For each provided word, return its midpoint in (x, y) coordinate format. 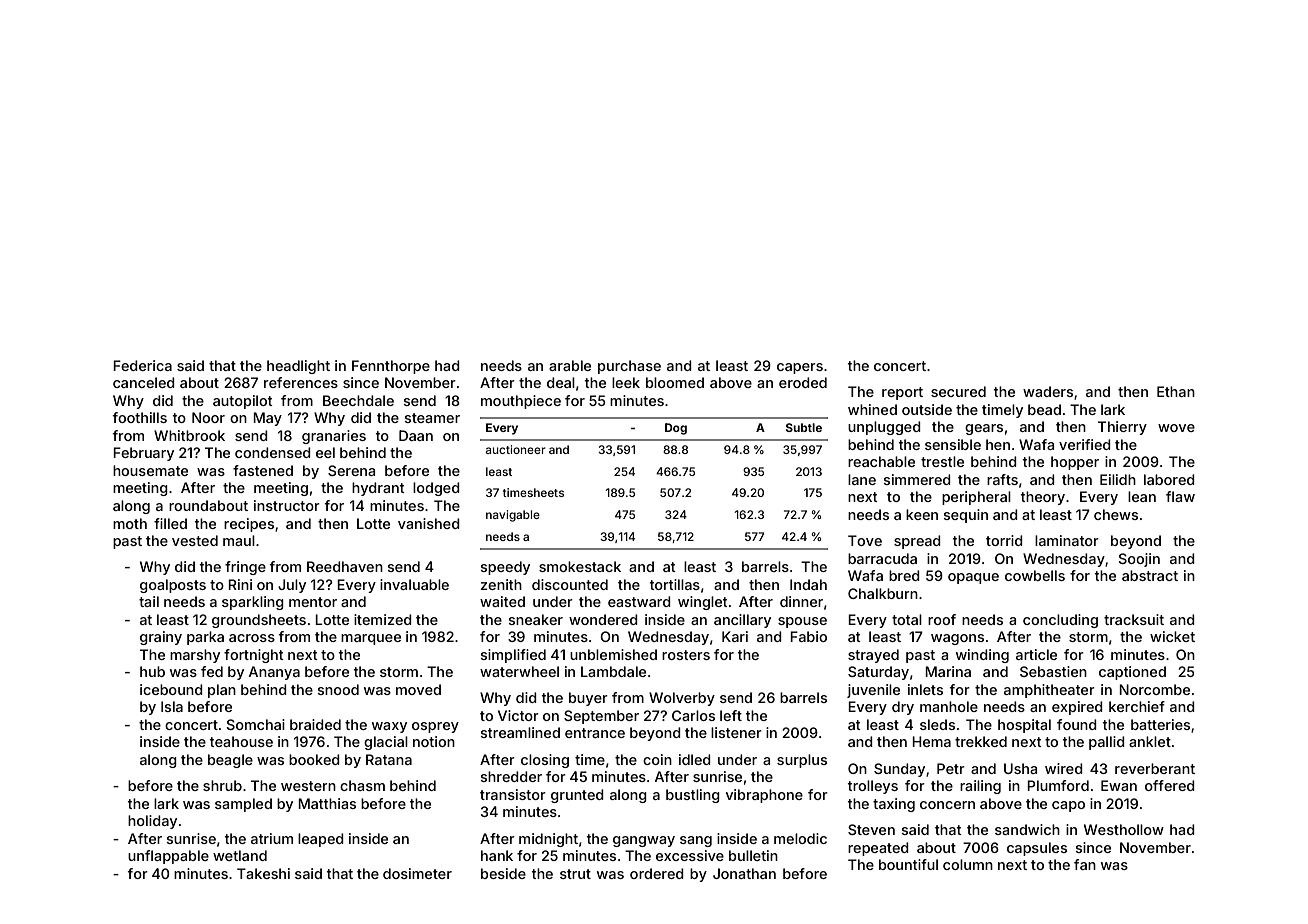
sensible (953, 444)
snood (338, 689)
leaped (321, 840)
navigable (513, 516)
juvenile (873, 691)
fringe (245, 568)
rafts (1002, 479)
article (1036, 654)
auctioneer (516, 449)
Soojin (1139, 560)
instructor (287, 505)
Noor (208, 417)
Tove (865, 540)
